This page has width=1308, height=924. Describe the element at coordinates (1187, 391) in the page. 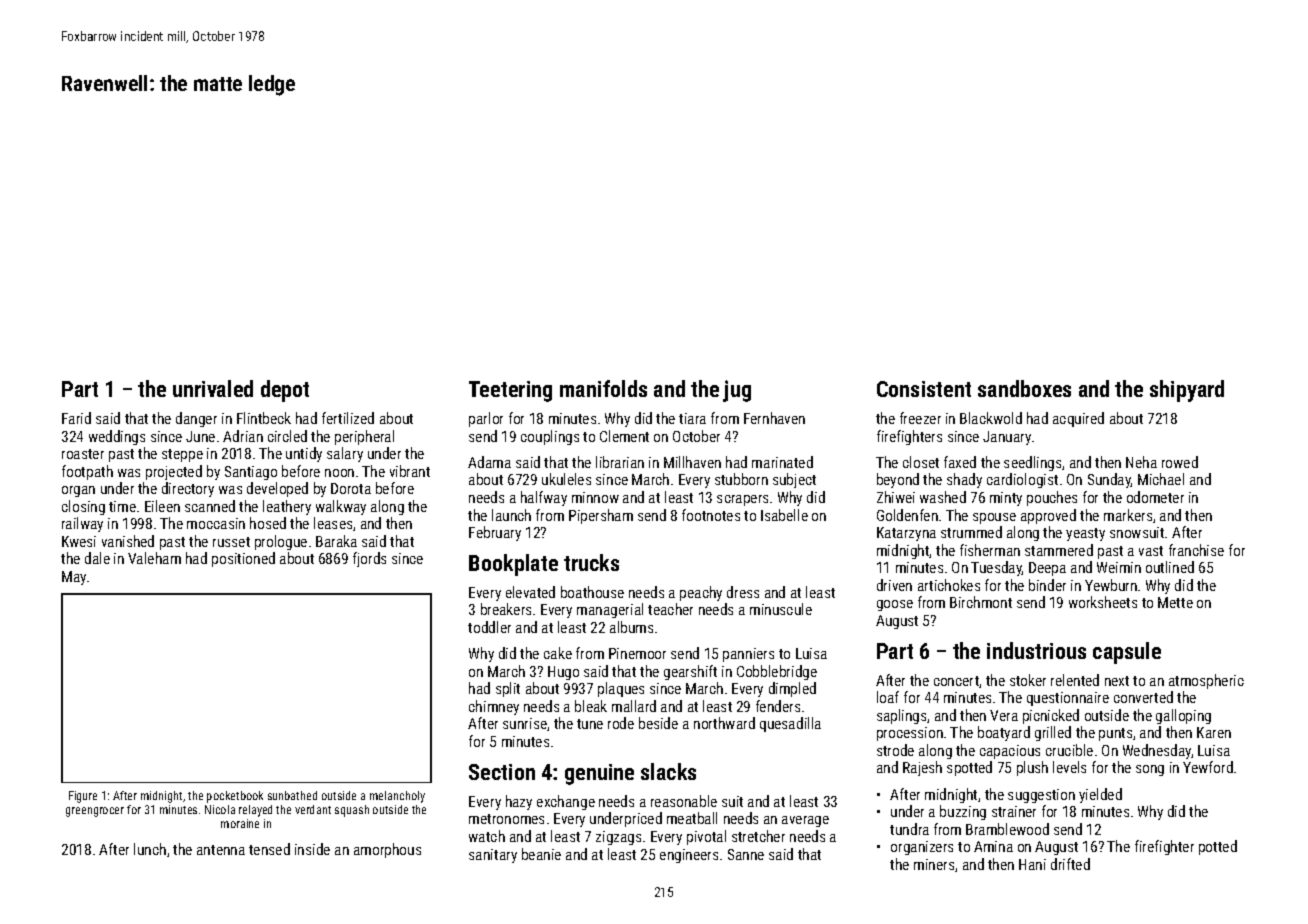

I see `shipyard` at that location.
